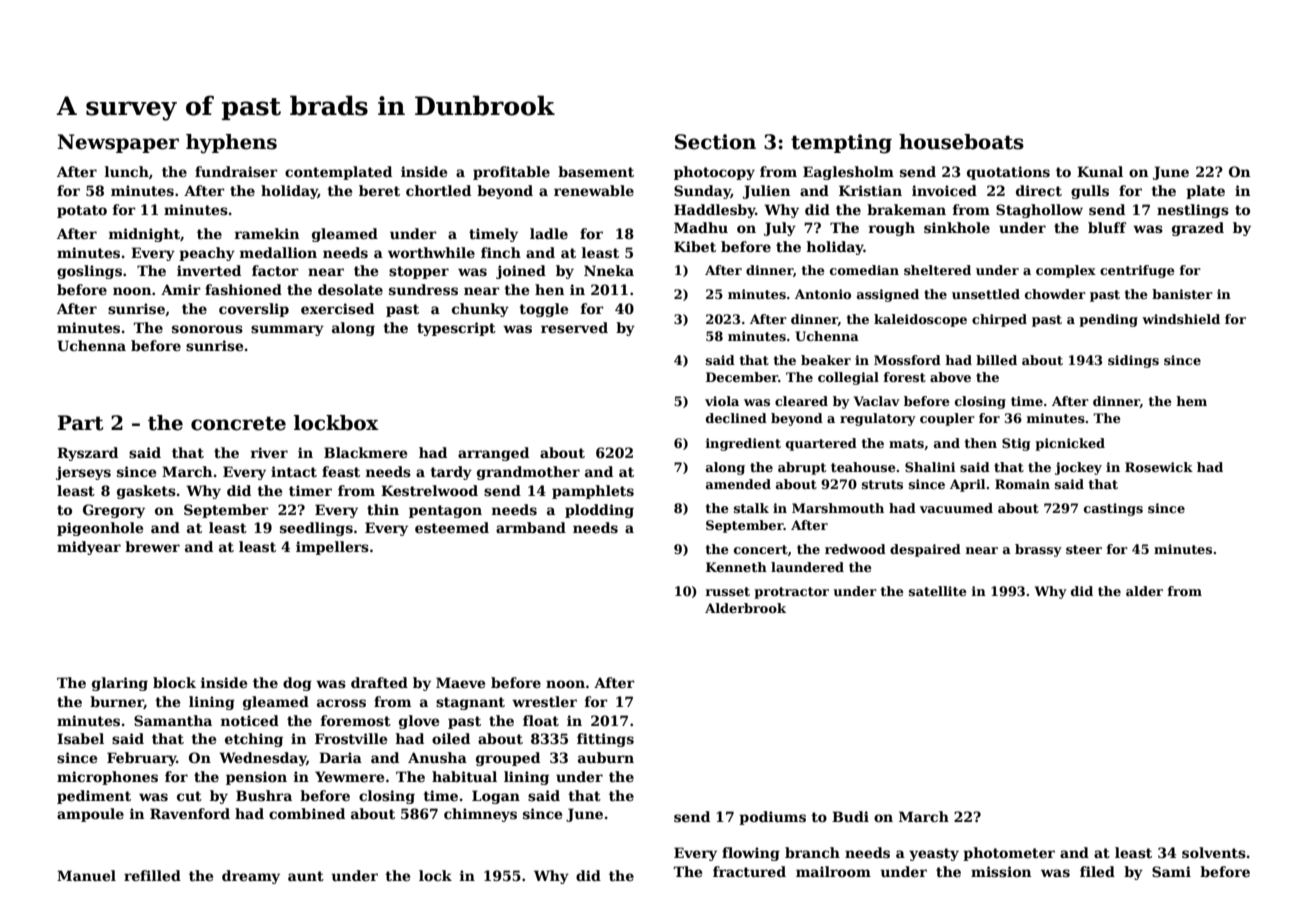  Describe the element at coordinates (81, 423) in the document. I see `Part` at that location.
